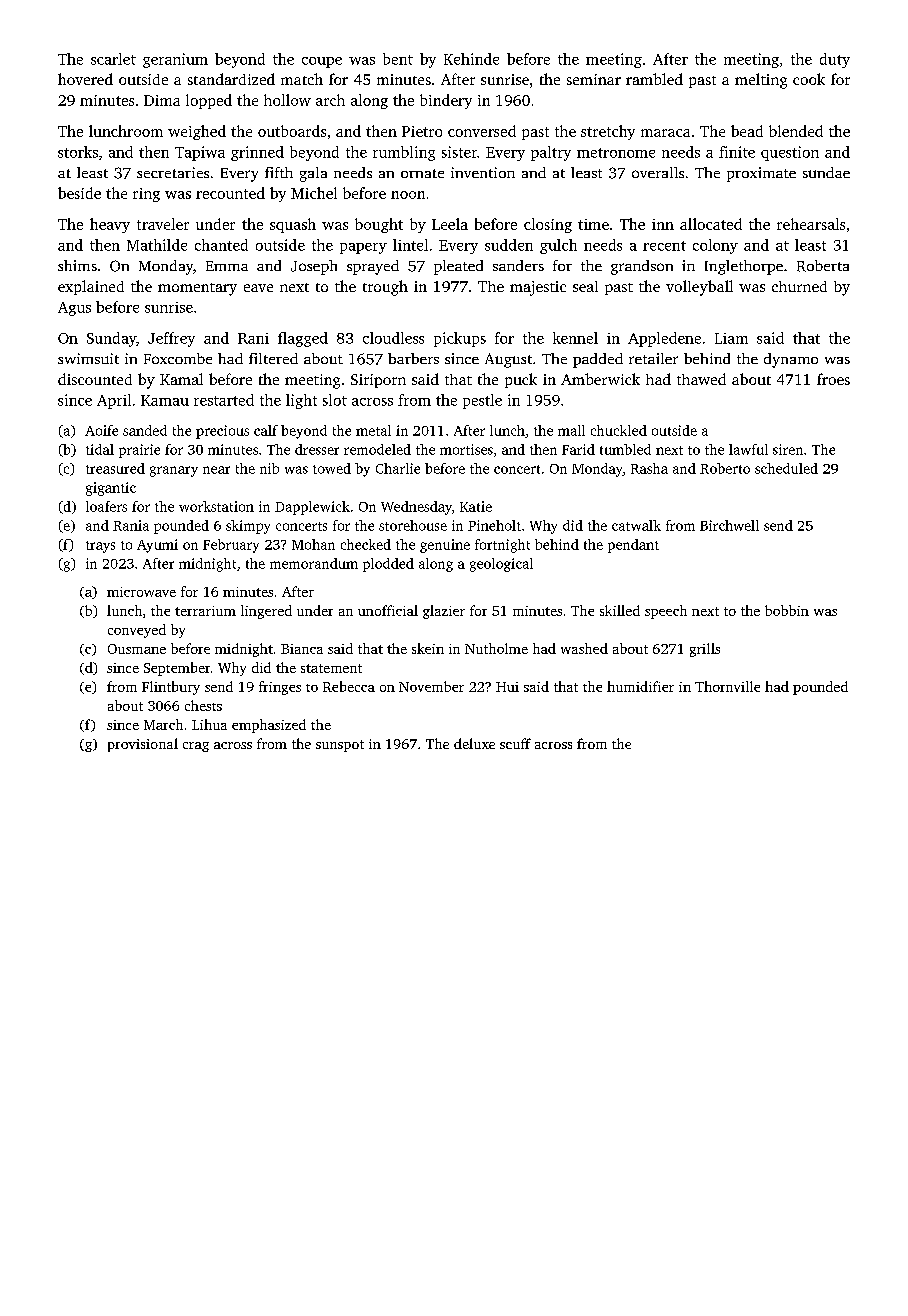  I want to click on lopped, so click(209, 101).
